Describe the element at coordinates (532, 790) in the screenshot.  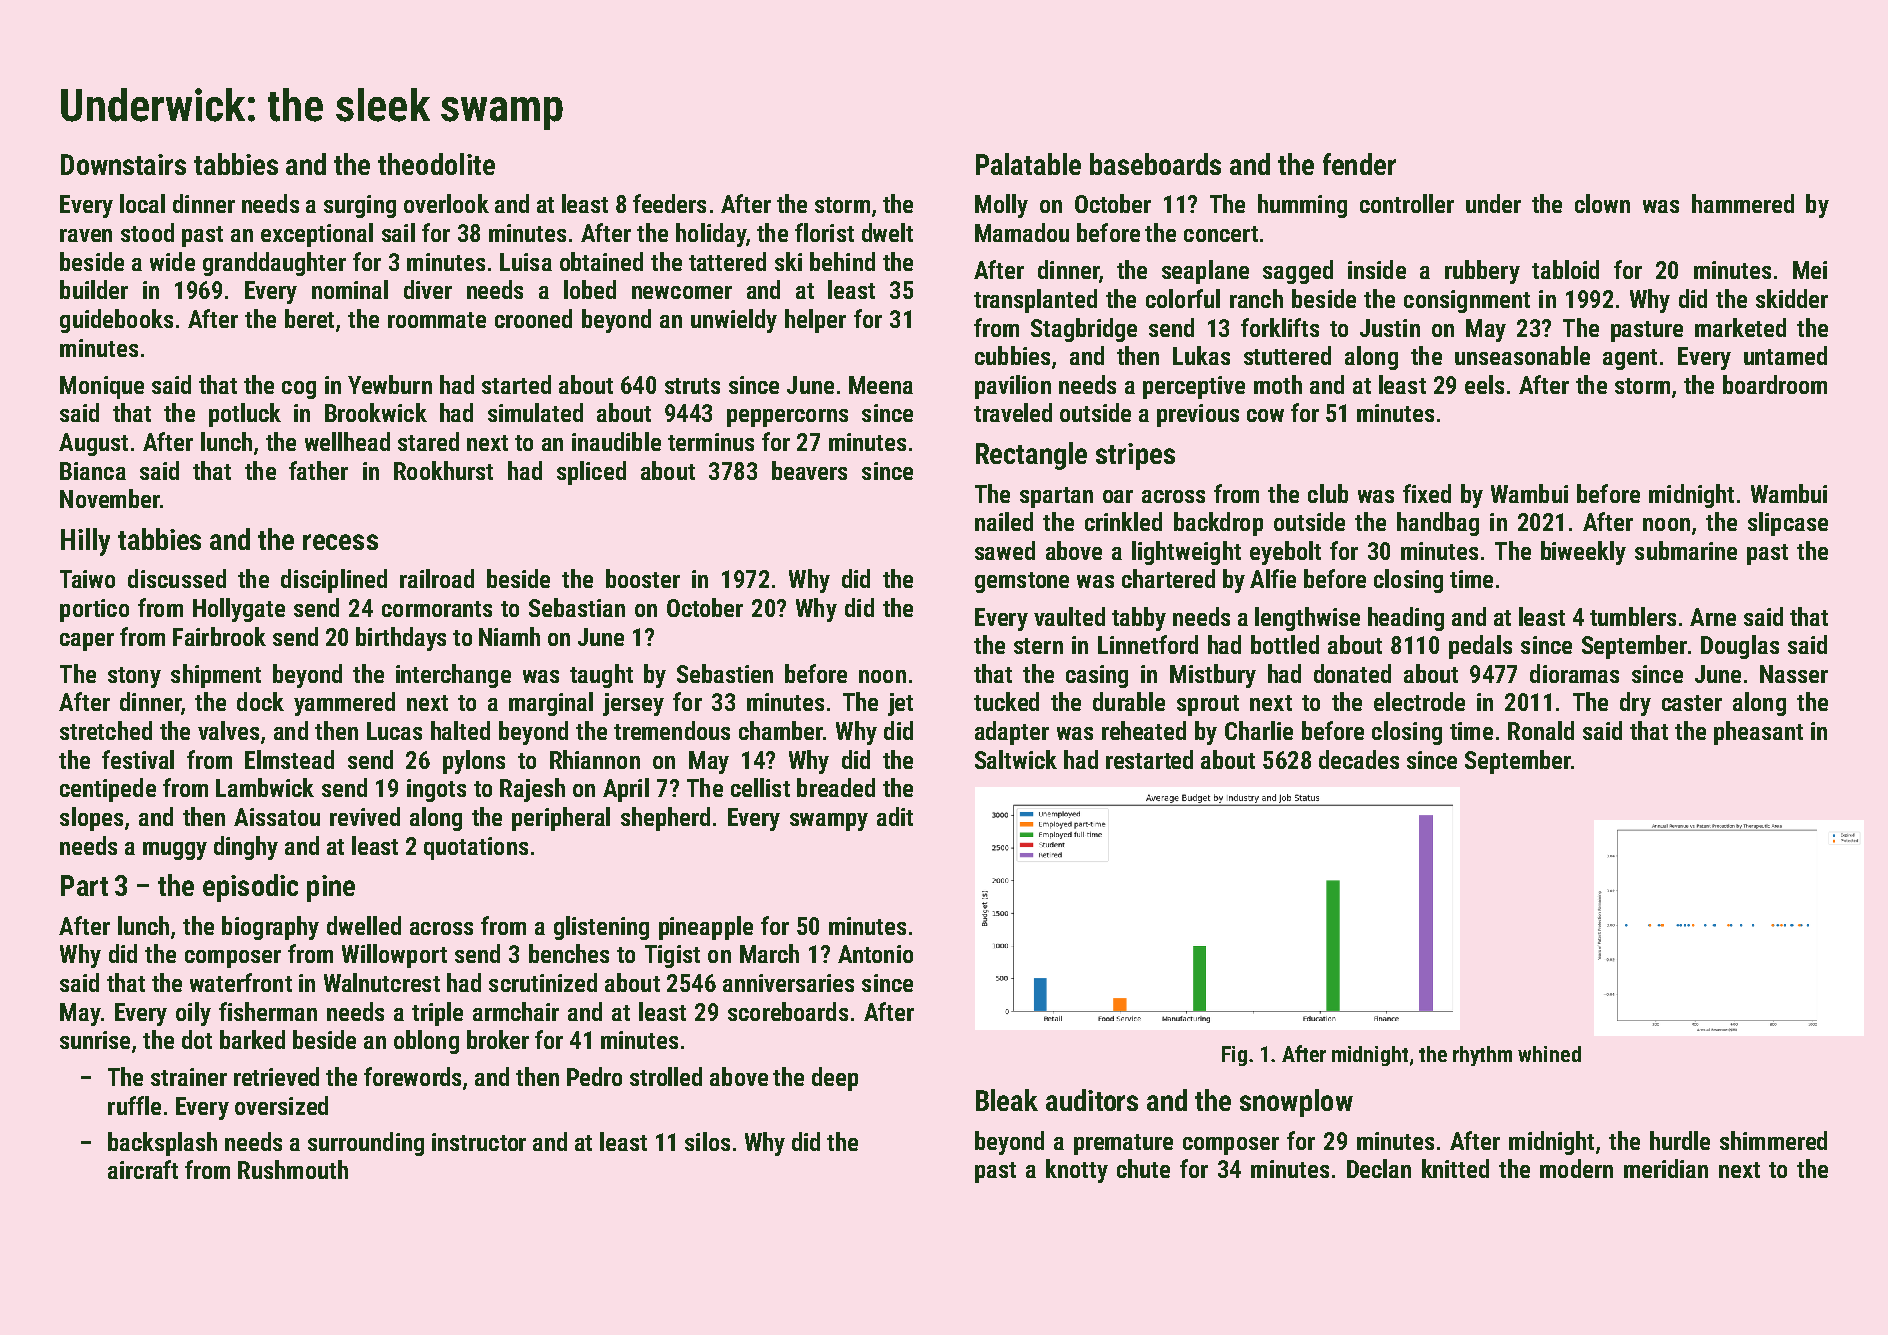
I see `Rajesh` at that location.
